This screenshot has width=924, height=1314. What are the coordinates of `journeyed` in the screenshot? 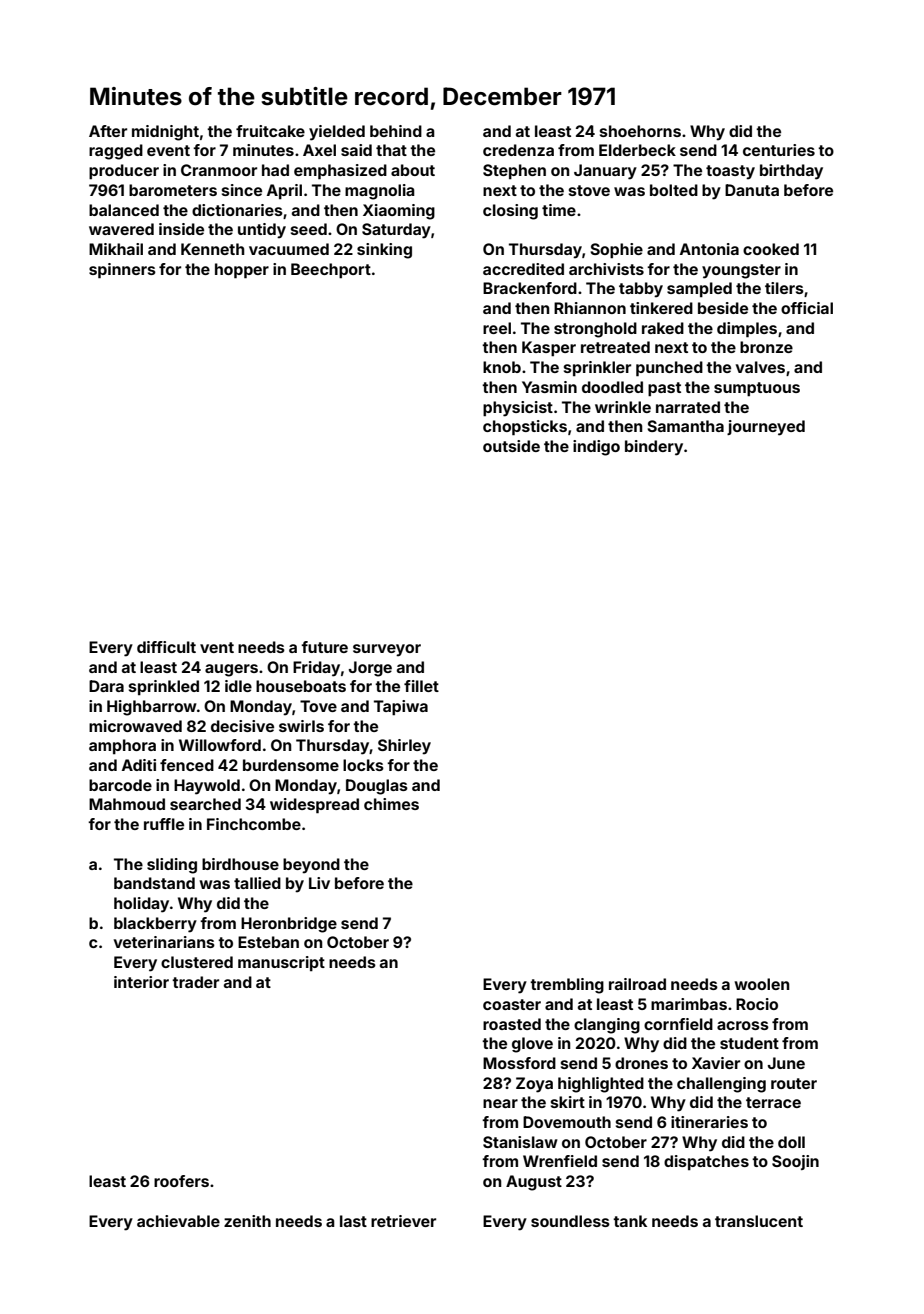 It's located at (766, 428).
